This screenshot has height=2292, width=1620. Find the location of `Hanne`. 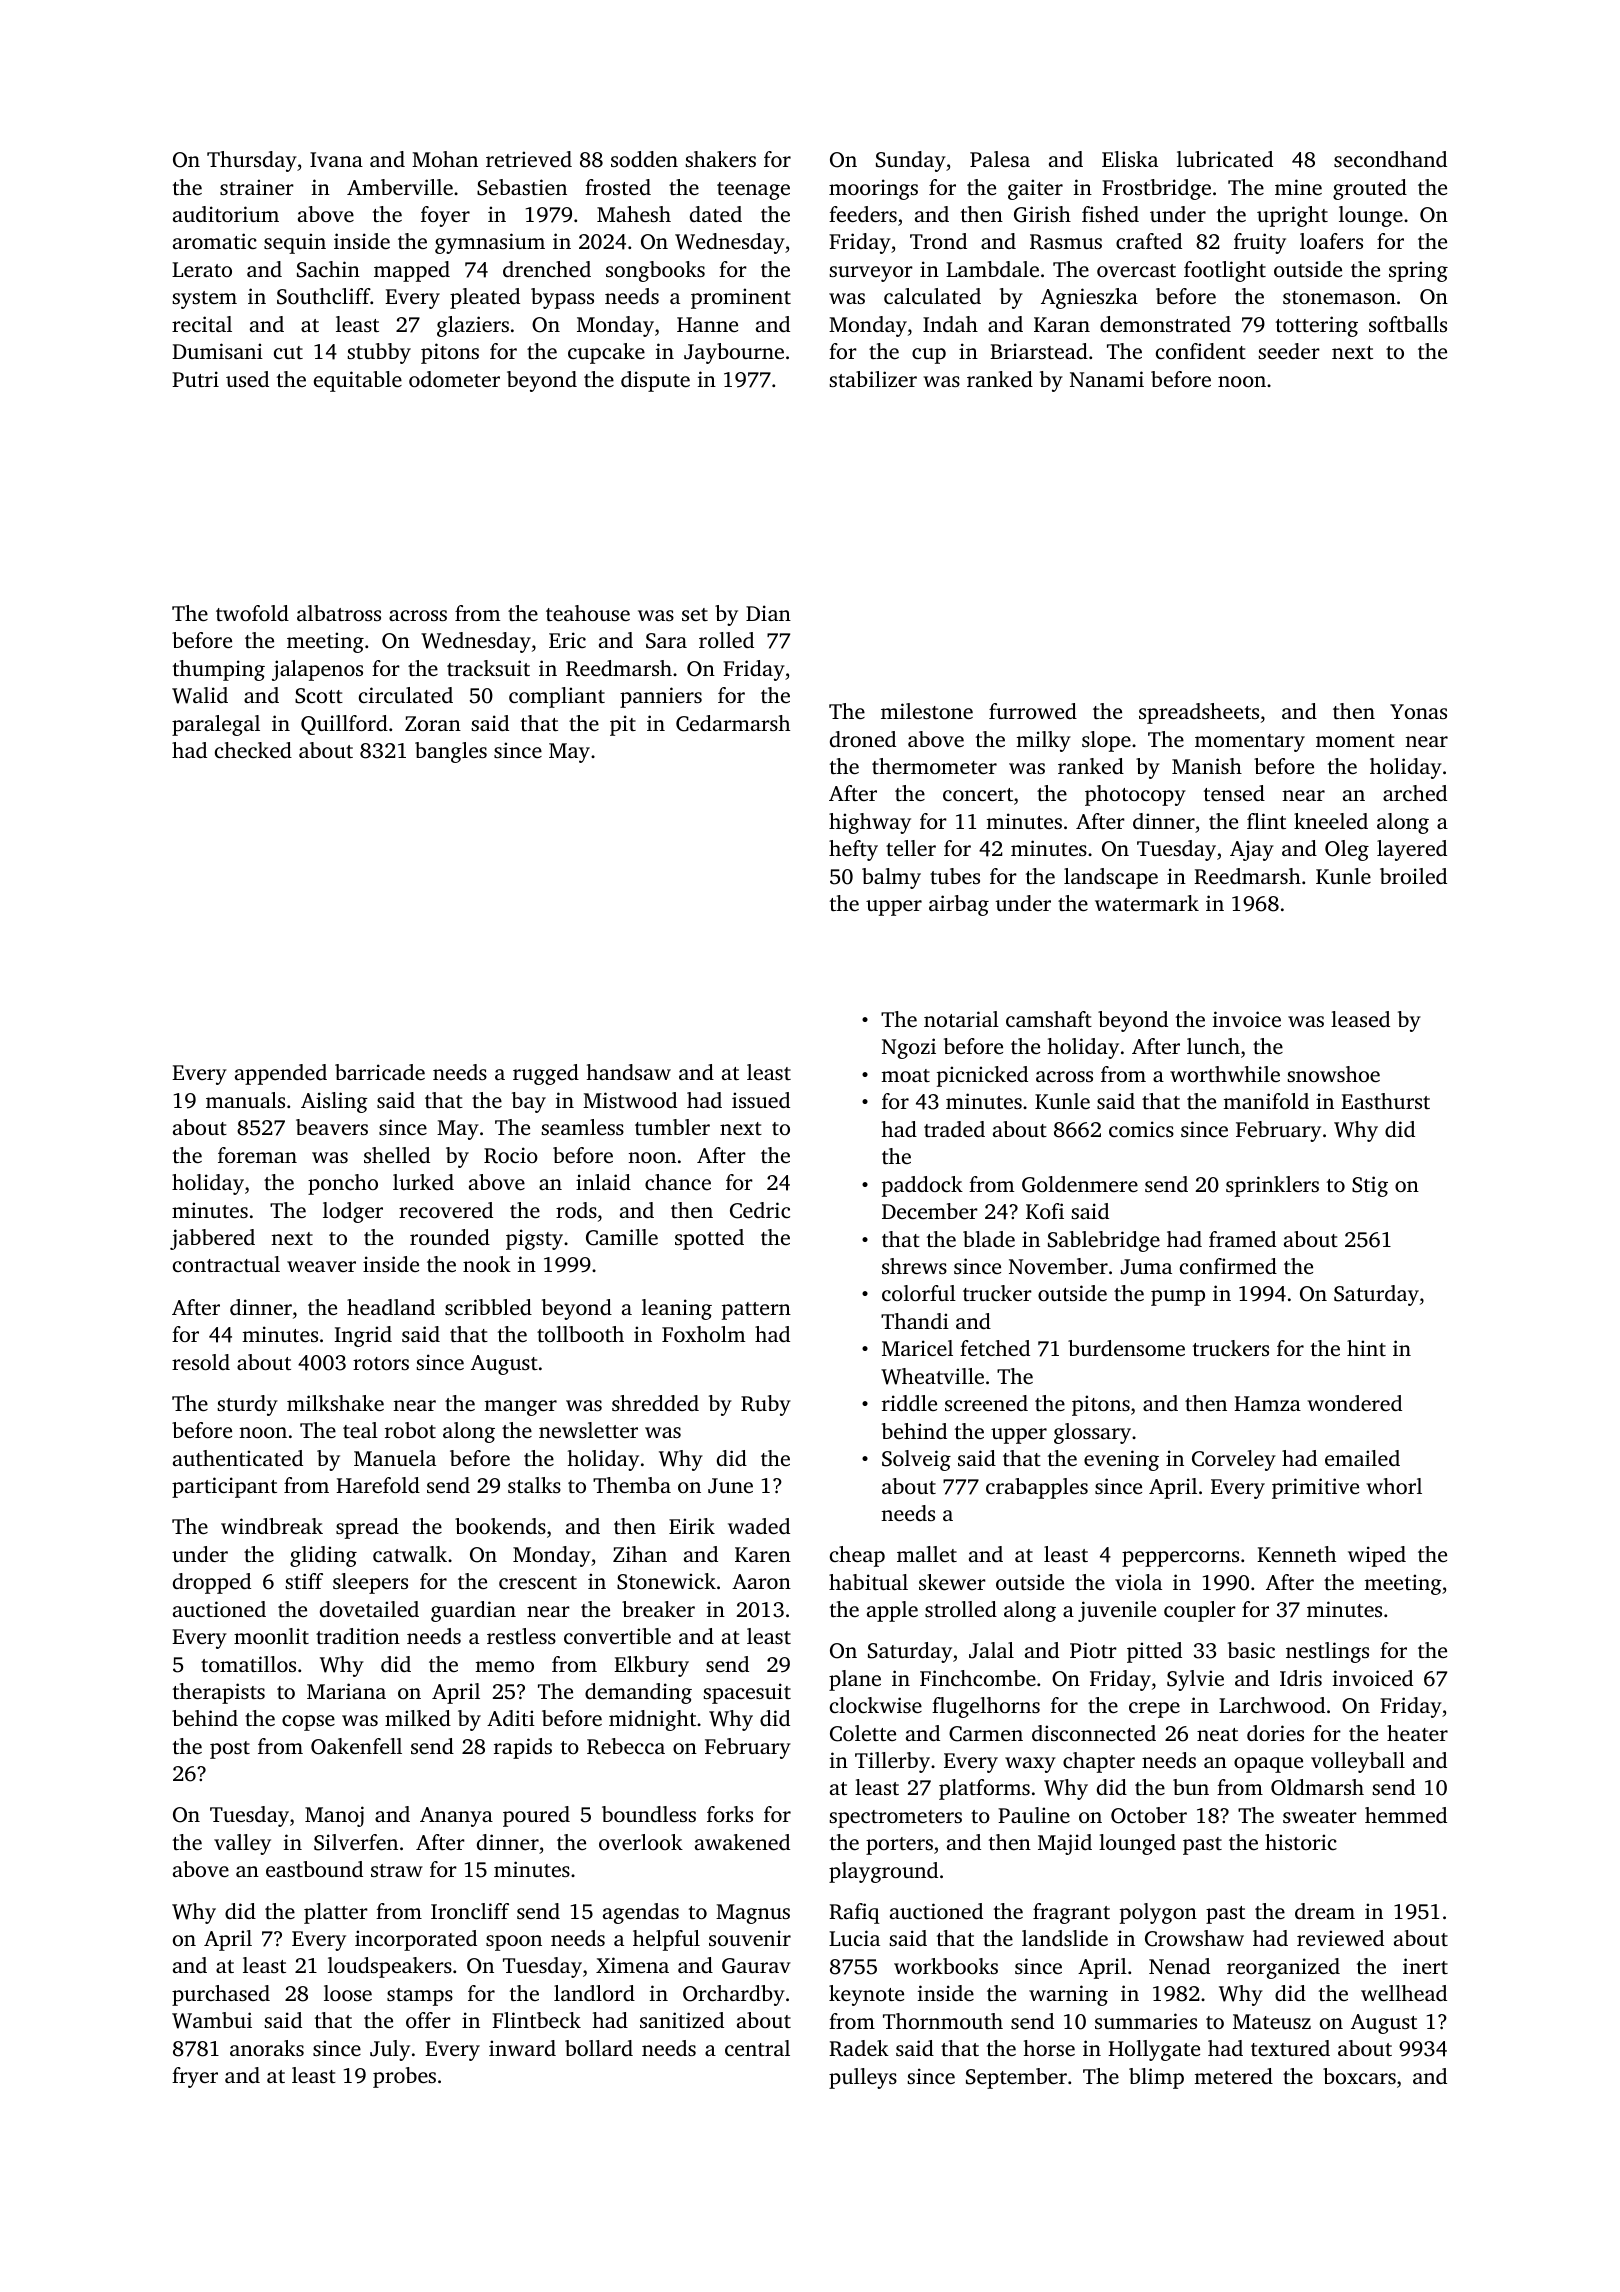

Hanne is located at coordinates (707, 324).
